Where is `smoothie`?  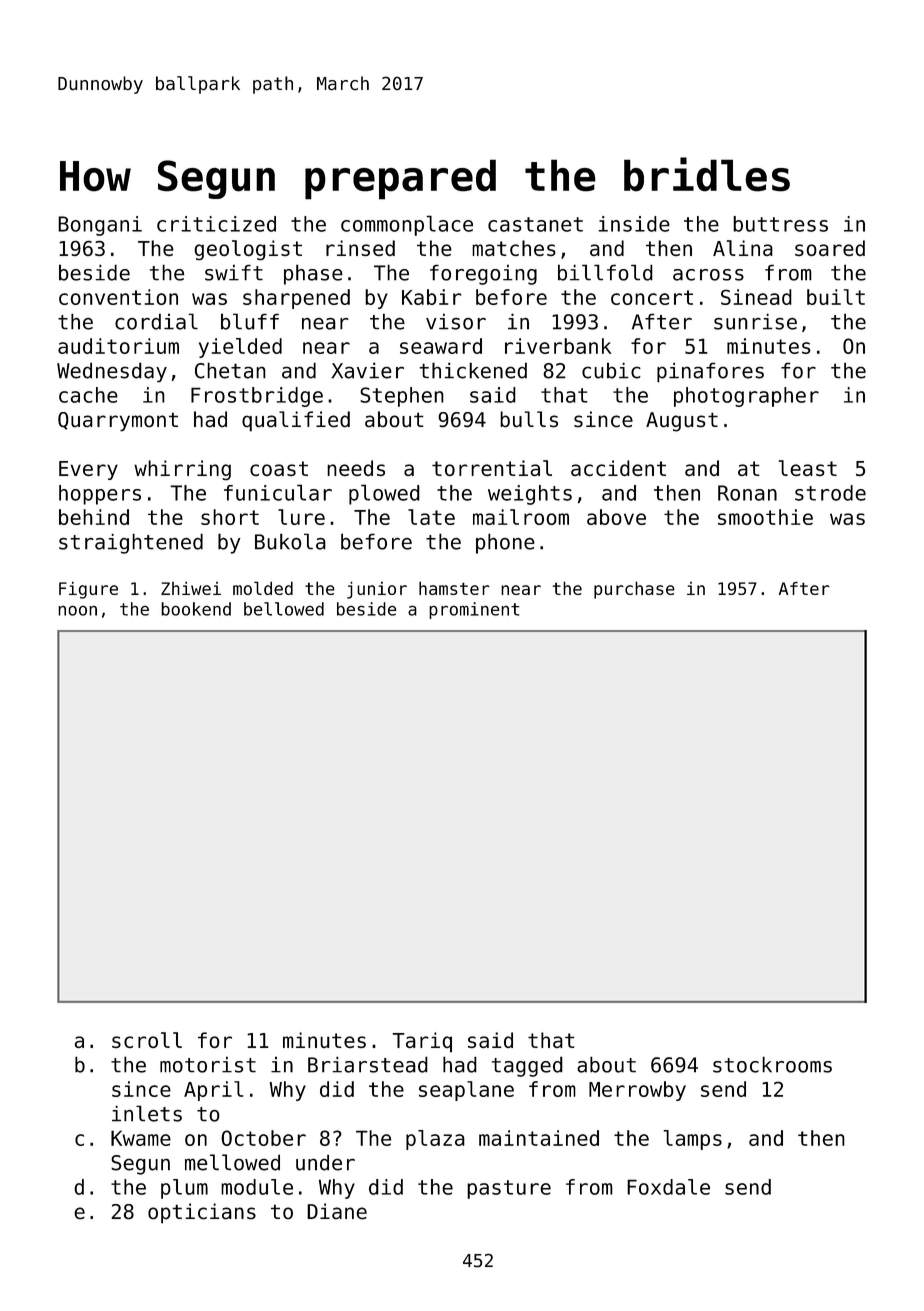 smoothie is located at coordinates (765, 517).
